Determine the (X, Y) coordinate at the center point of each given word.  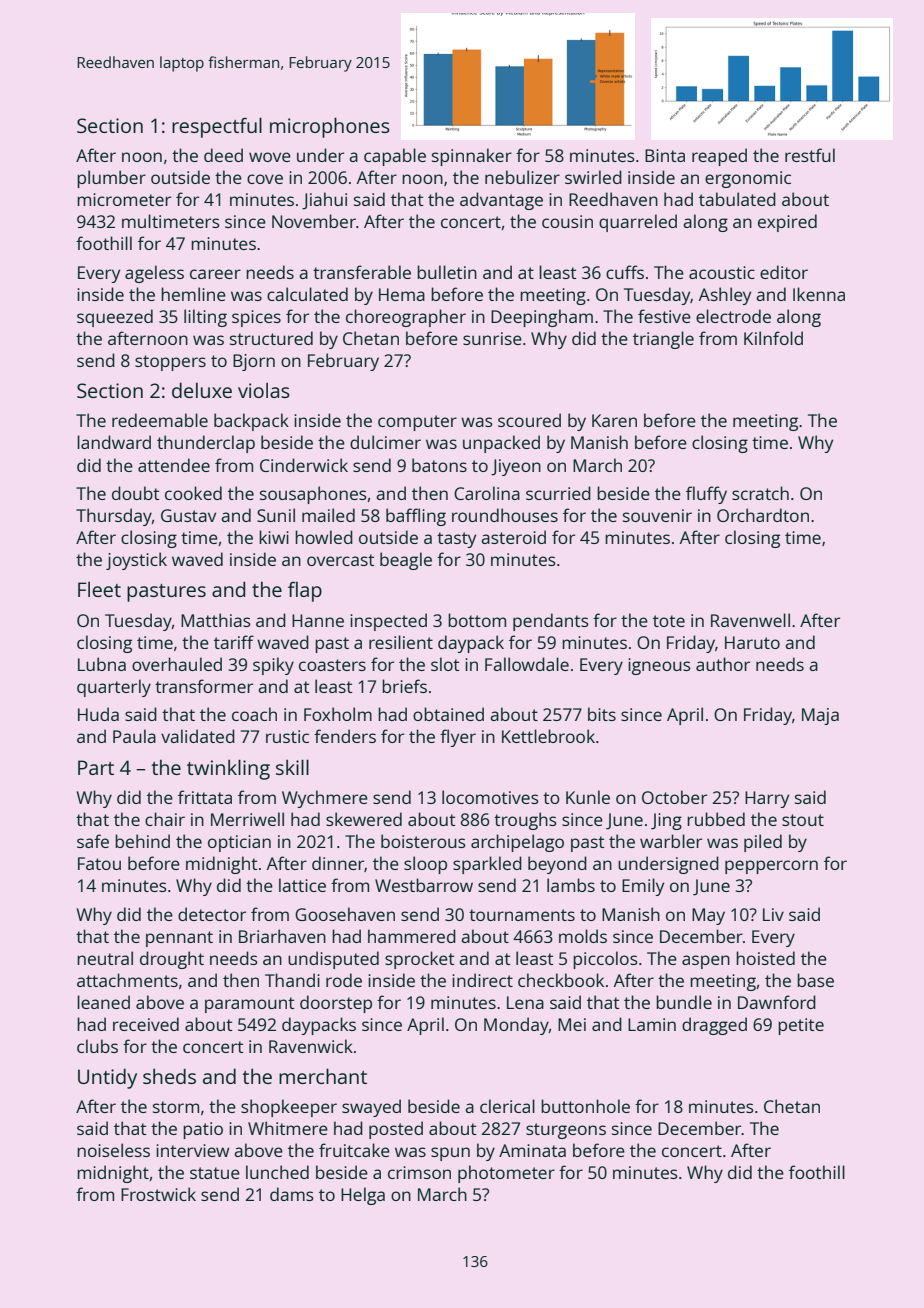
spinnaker (472, 157)
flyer (458, 738)
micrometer (124, 199)
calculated (307, 294)
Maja (820, 716)
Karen (614, 420)
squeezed (115, 318)
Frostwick (158, 1194)
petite (801, 1026)
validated (198, 736)
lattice (302, 885)
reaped (719, 157)
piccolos (605, 960)
